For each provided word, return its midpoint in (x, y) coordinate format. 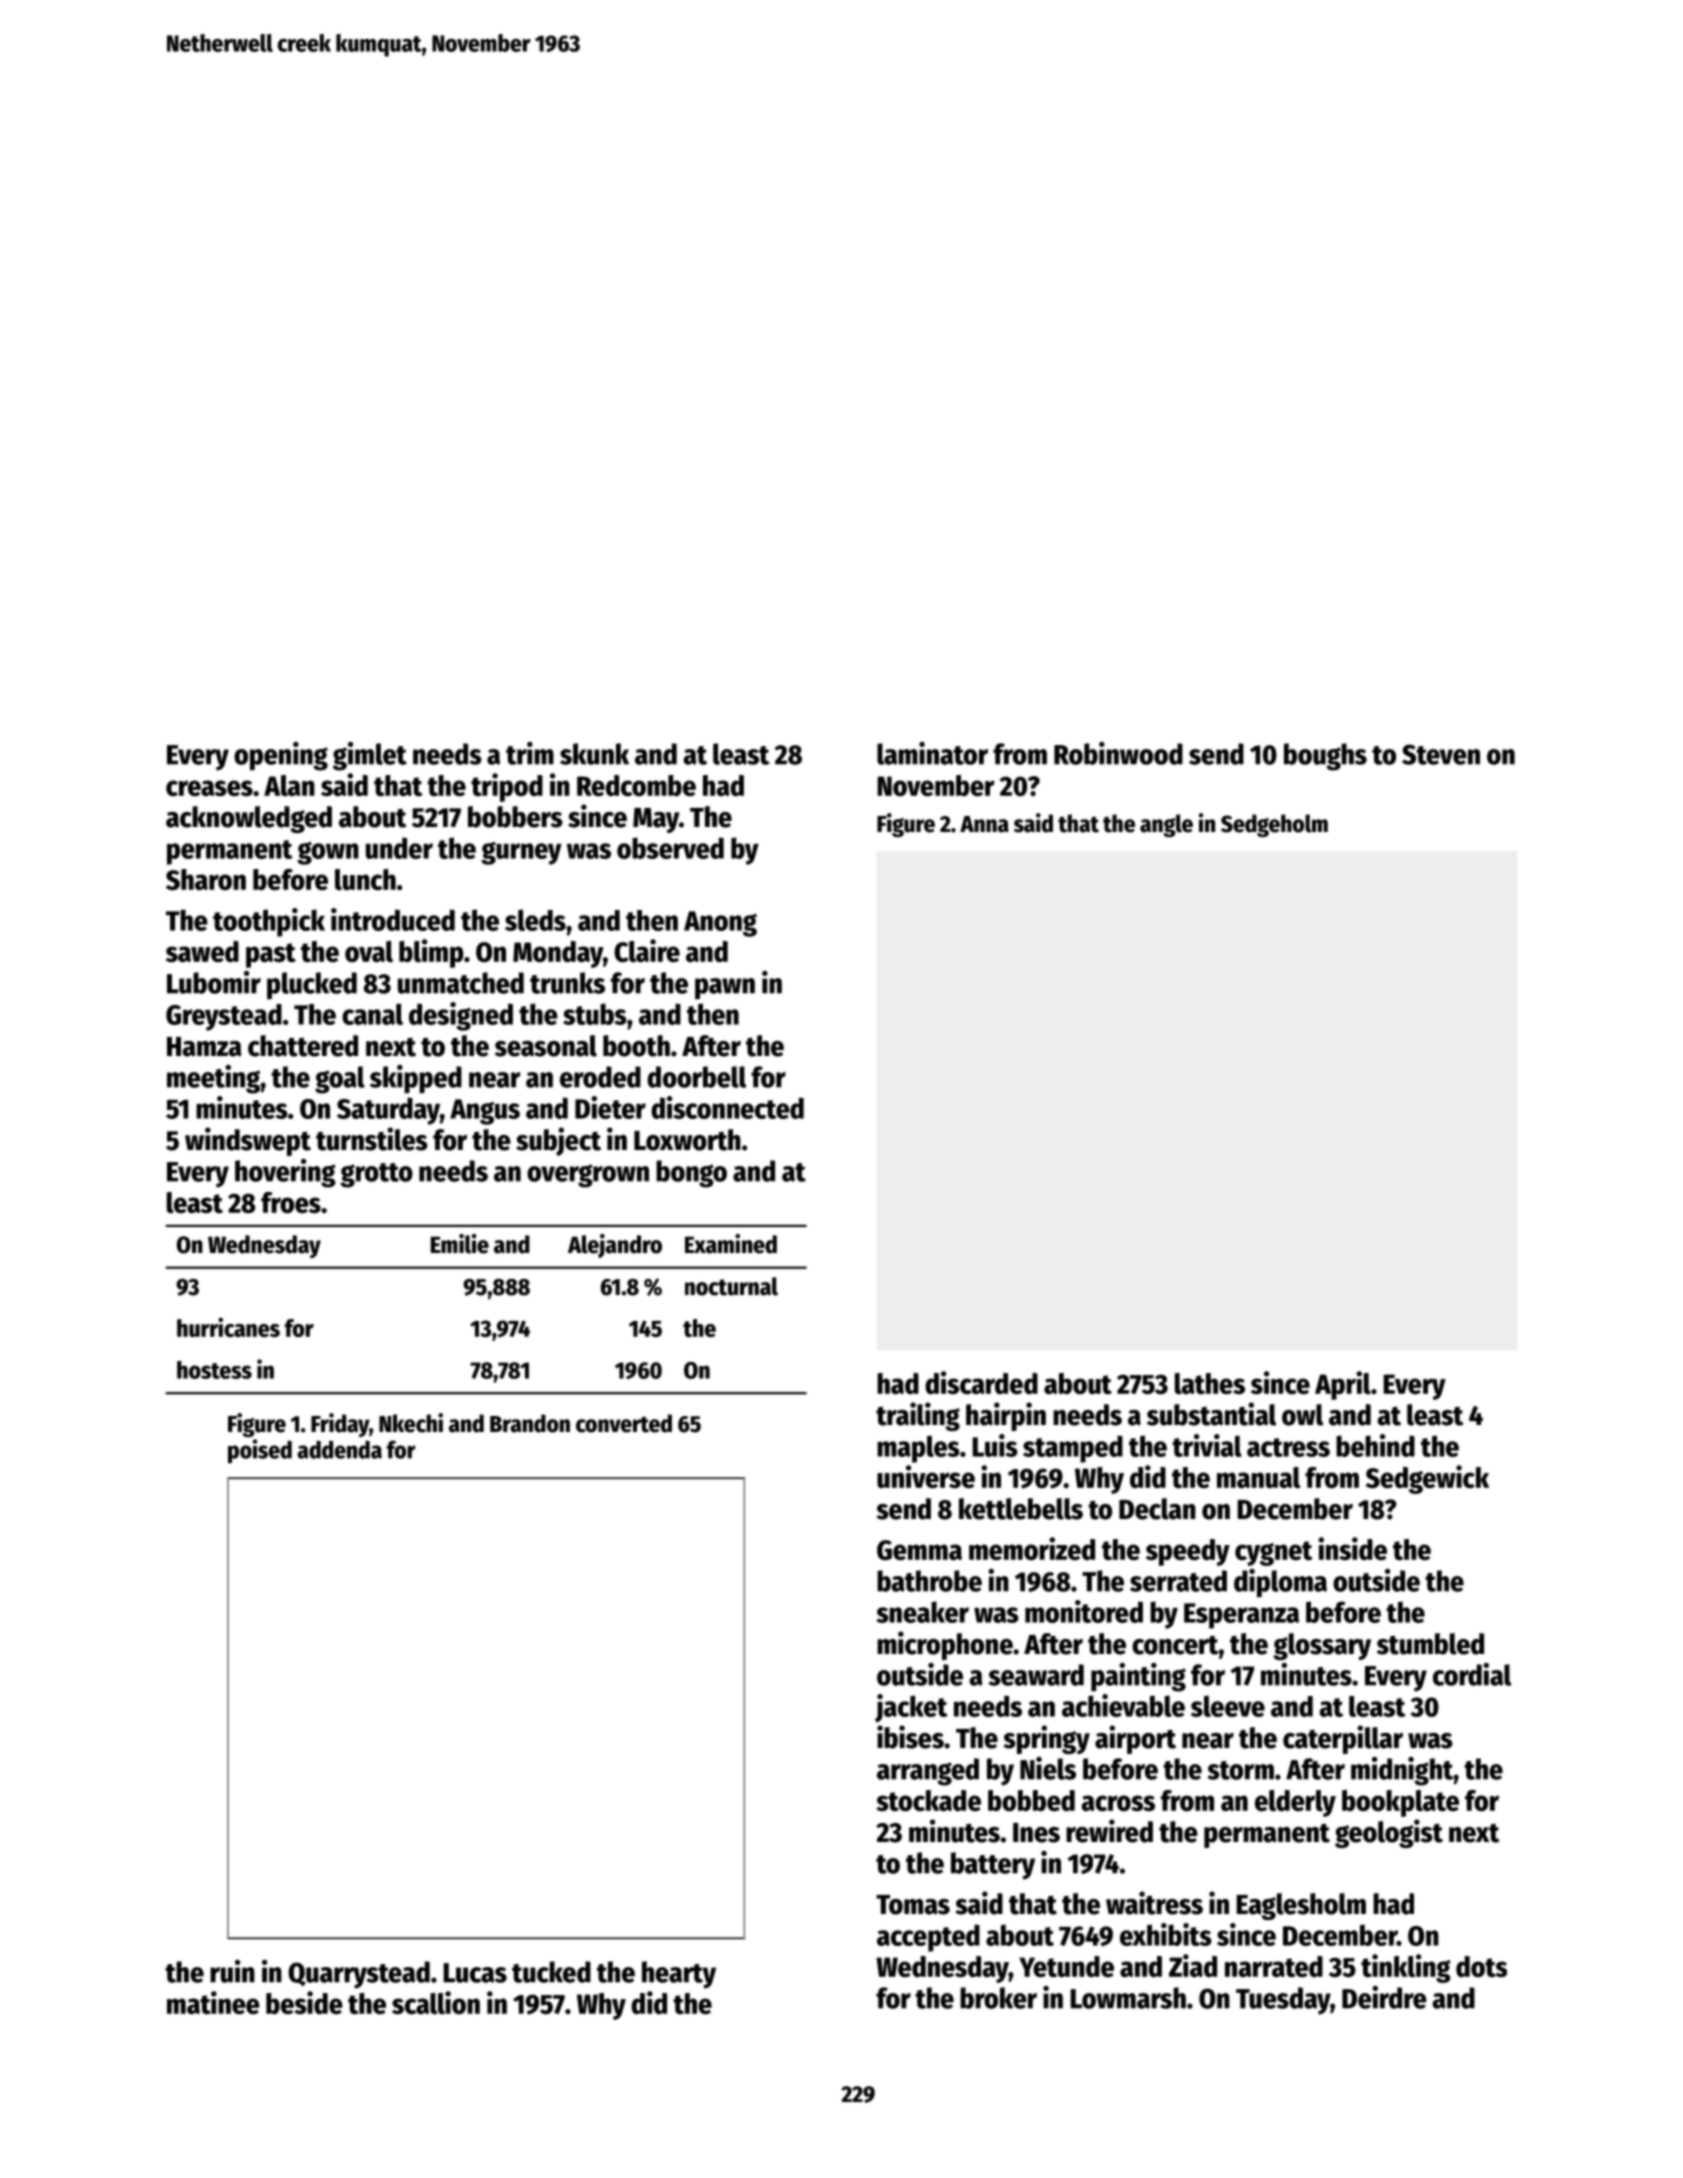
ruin (232, 1971)
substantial (1211, 1414)
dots (1481, 1966)
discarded (981, 1382)
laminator (932, 753)
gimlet (370, 756)
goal (340, 1080)
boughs (1325, 757)
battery (993, 1866)
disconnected (727, 1107)
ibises (910, 1737)
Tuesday (1283, 2001)
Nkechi (411, 1423)
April (1343, 1385)
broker (998, 1998)
